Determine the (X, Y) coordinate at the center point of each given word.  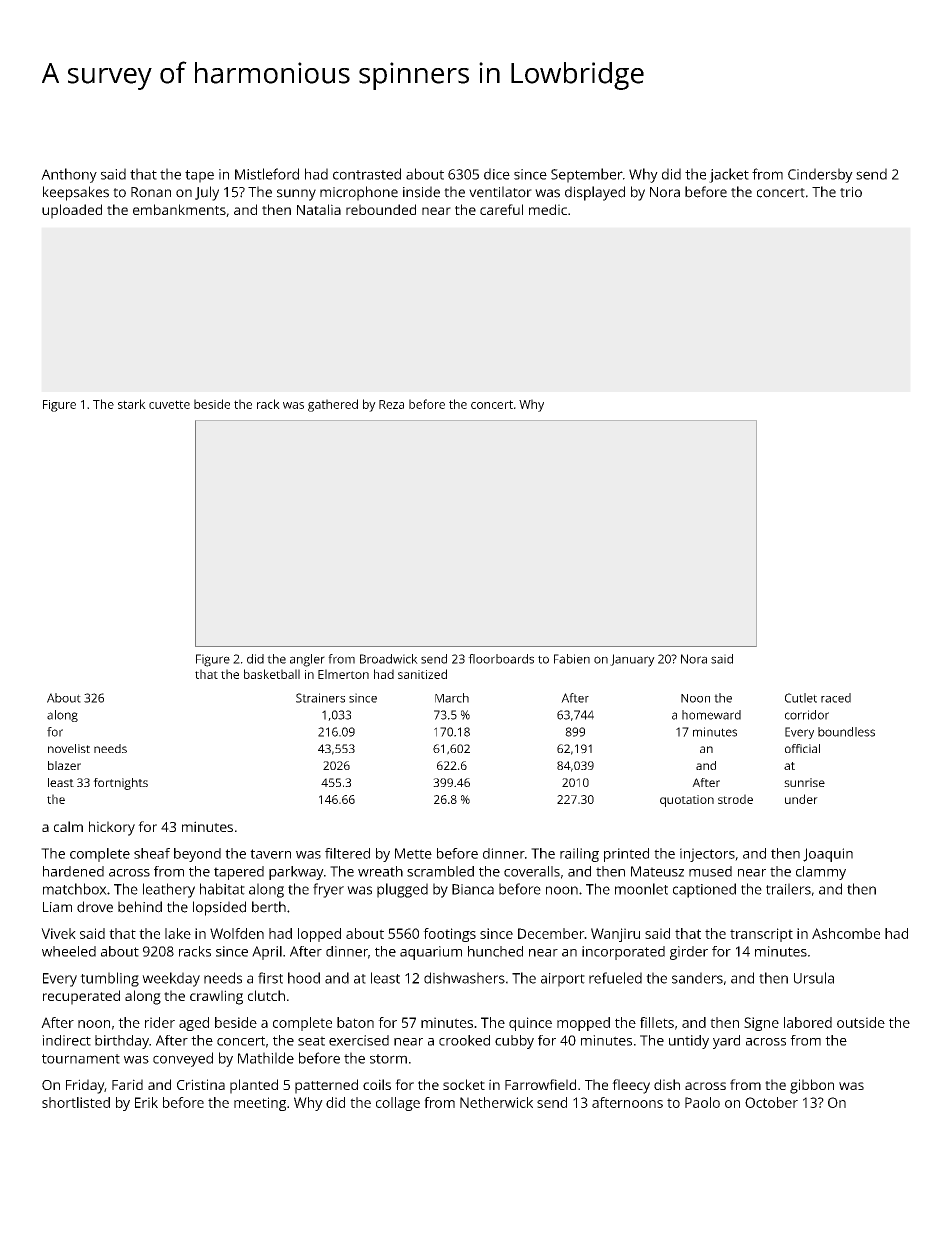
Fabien (572, 659)
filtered (347, 853)
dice (497, 174)
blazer (64, 765)
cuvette (169, 404)
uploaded (72, 211)
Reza (391, 404)
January (632, 660)
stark (132, 404)
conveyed (183, 1059)
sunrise (804, 782)
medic (548, 209)
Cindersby (820, 175)
